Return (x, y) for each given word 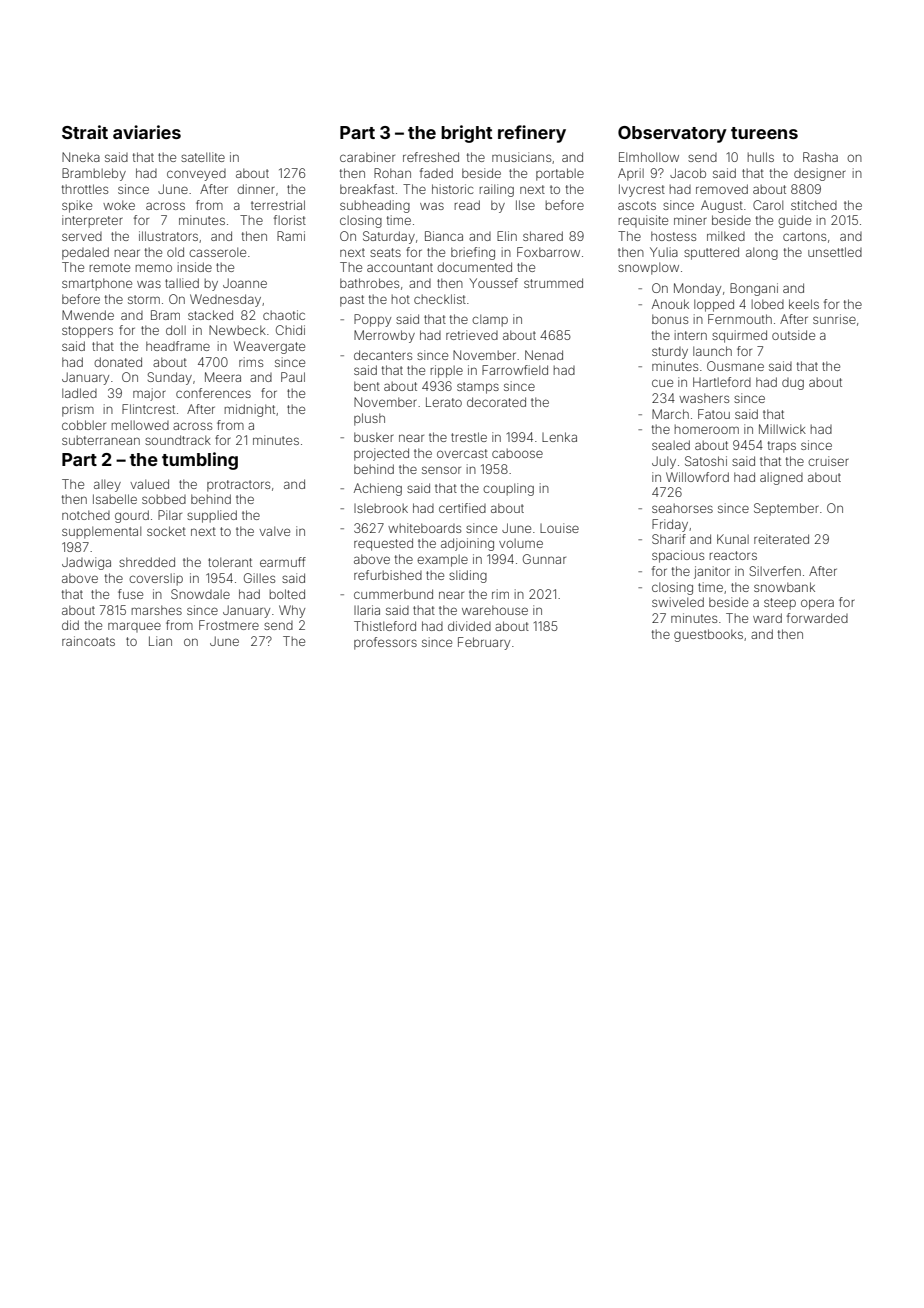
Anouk (670, 304)
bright (466, 134)
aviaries (147, 132)
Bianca (444, 236)
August (722, 206)
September (786, 509)
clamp (490, 320)
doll (176, 330)
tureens (764, 133)
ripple (447, 371)
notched (86, 515)
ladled (79, 393)
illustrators (168, 236)
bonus (670, 319)
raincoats (88, 641)
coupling (508, 489)
